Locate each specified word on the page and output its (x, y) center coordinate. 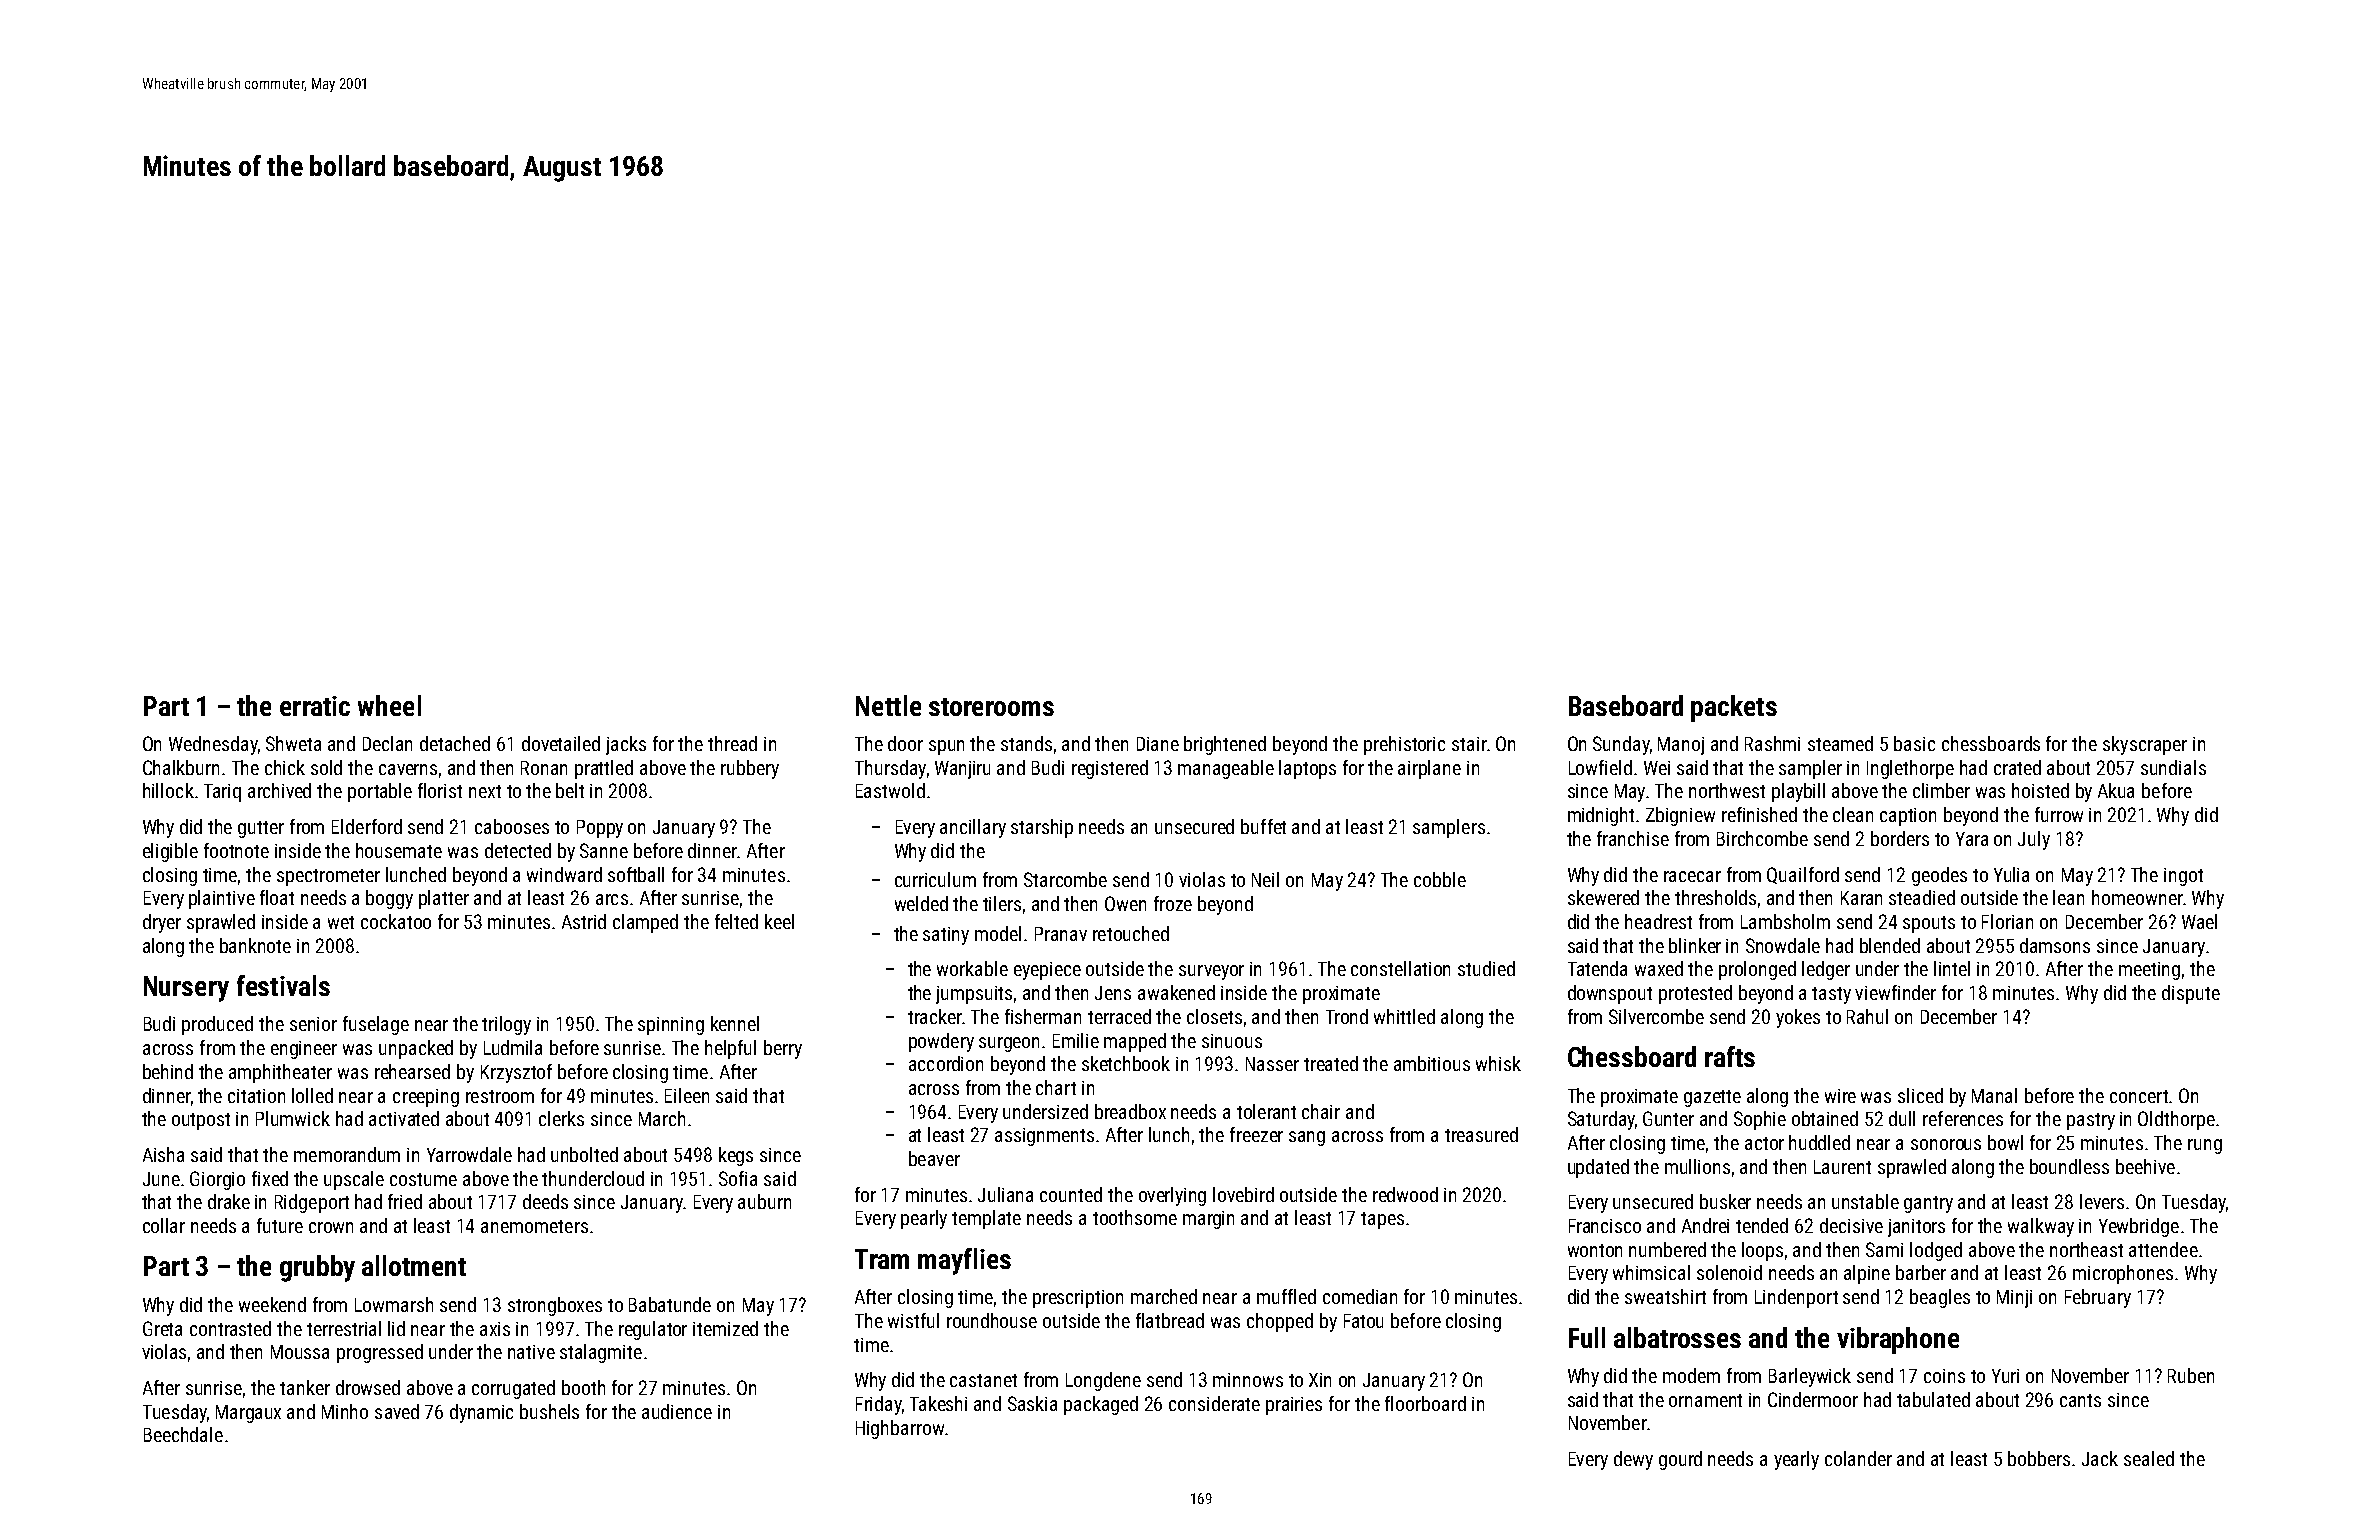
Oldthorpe (2176, 1120)
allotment (414, 1265)
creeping (426, 1098)
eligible (170, 852)
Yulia (2011, 874)
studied (1486, 968)
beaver (934, 1158)
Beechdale (183, 1434)
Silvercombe (1656, 1016)
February (2098, 1298)
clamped (645, 923)
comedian (1360, 1296)
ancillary (973, 828)
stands (1026, 743)
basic (1914, 743)
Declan (387, 743)
